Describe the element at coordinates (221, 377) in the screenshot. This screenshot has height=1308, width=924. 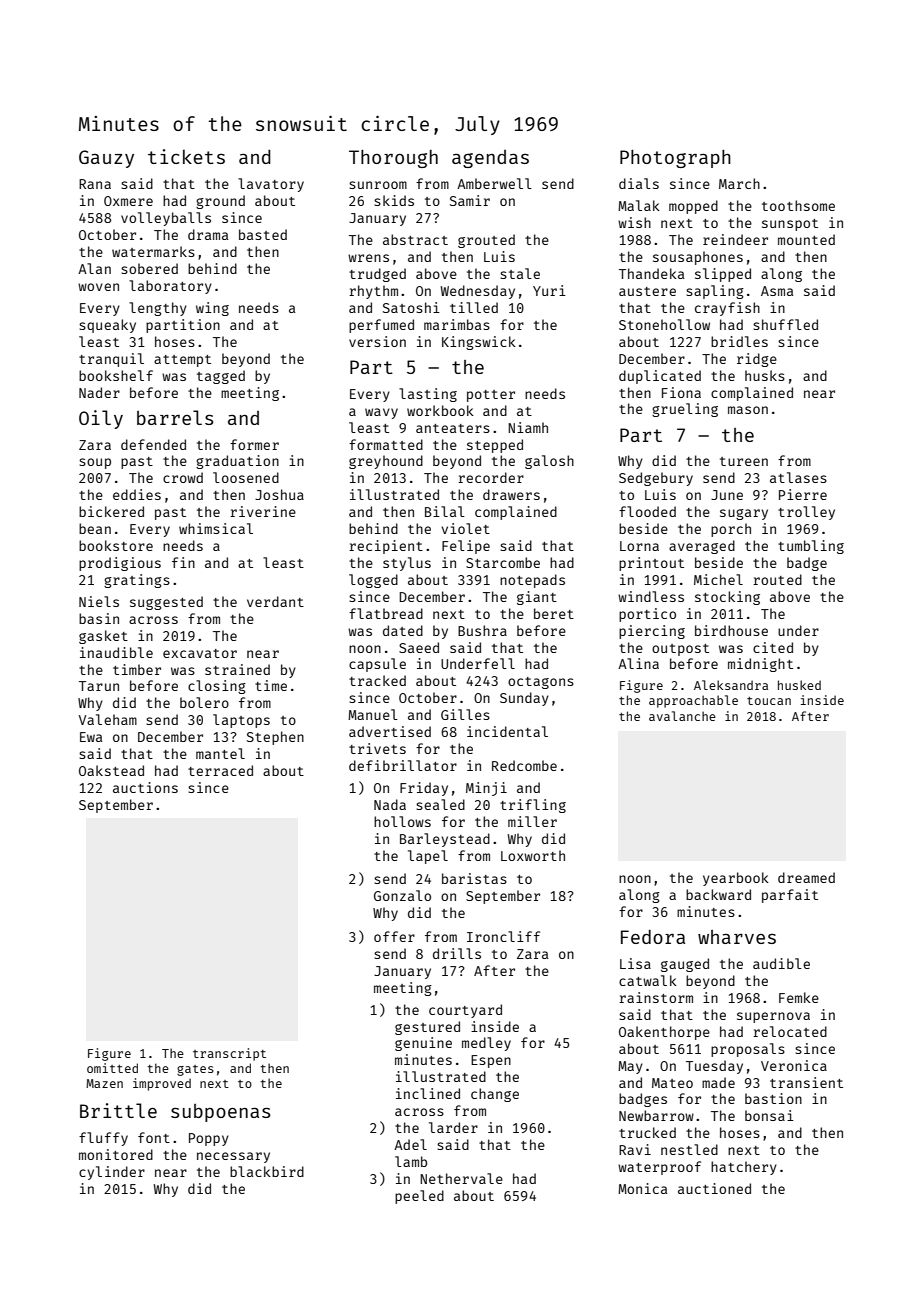
I see `tagged` at that location.
